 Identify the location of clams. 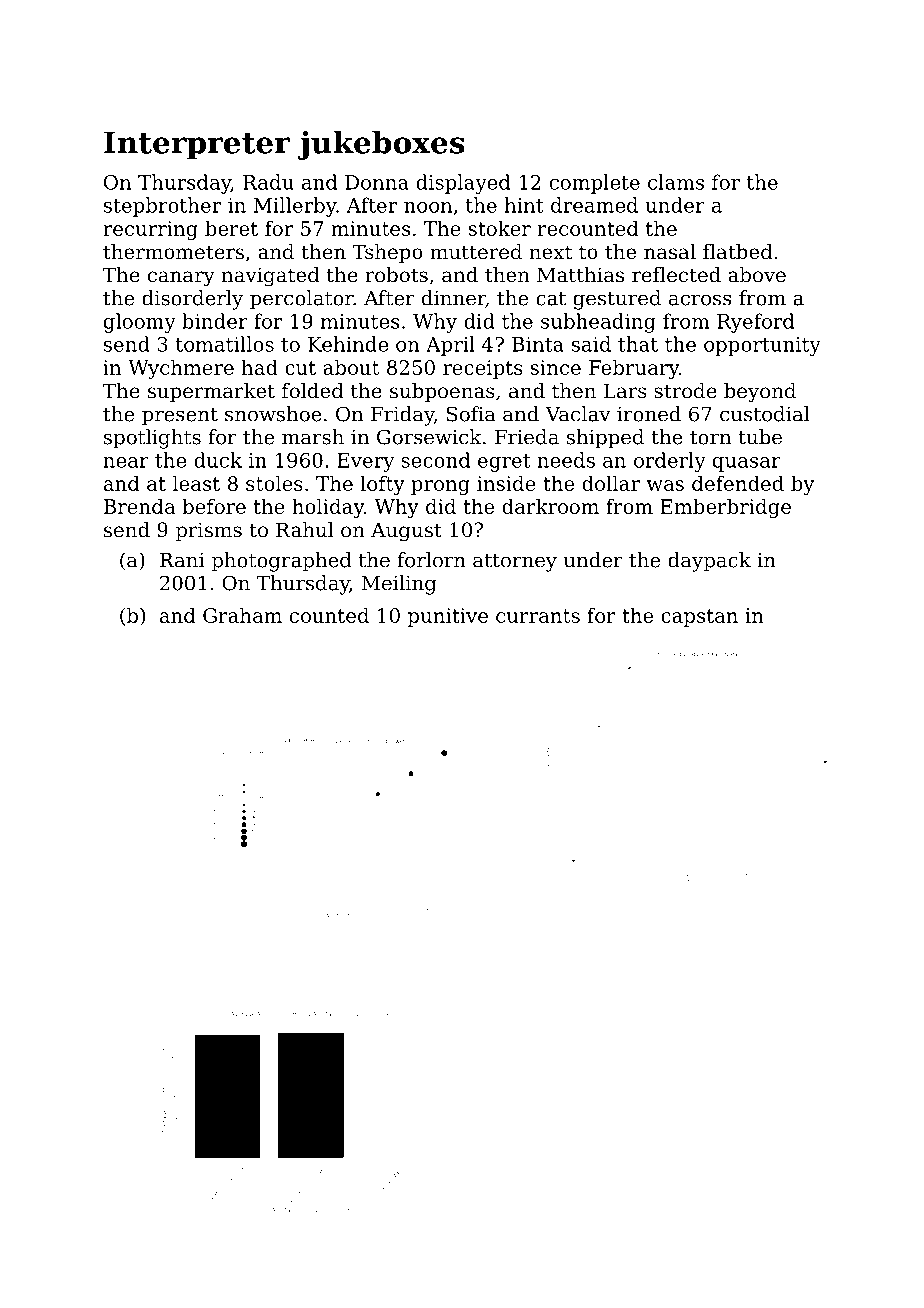
(676, 182).
